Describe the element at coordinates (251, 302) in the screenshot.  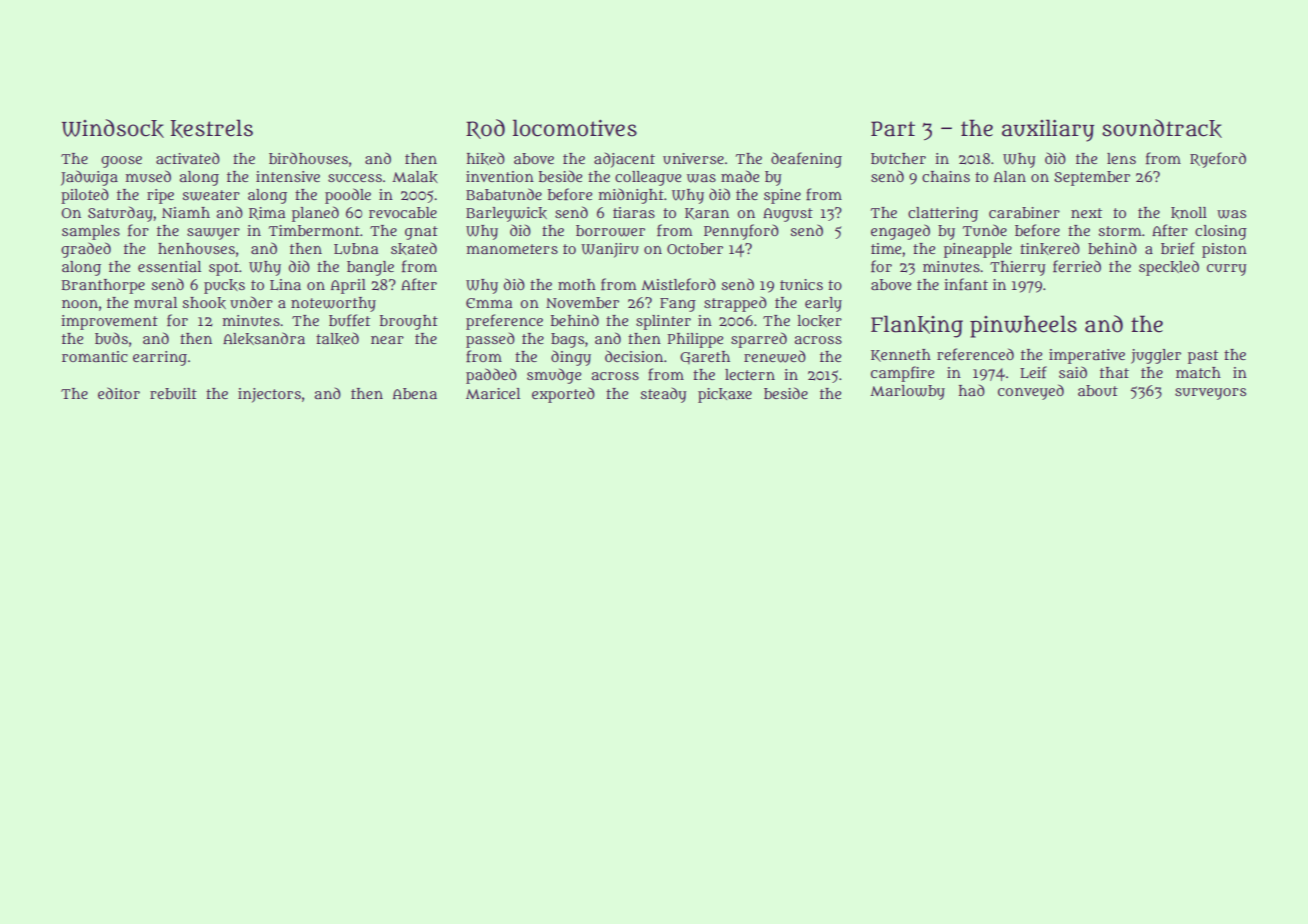
I see `under` at that location.
